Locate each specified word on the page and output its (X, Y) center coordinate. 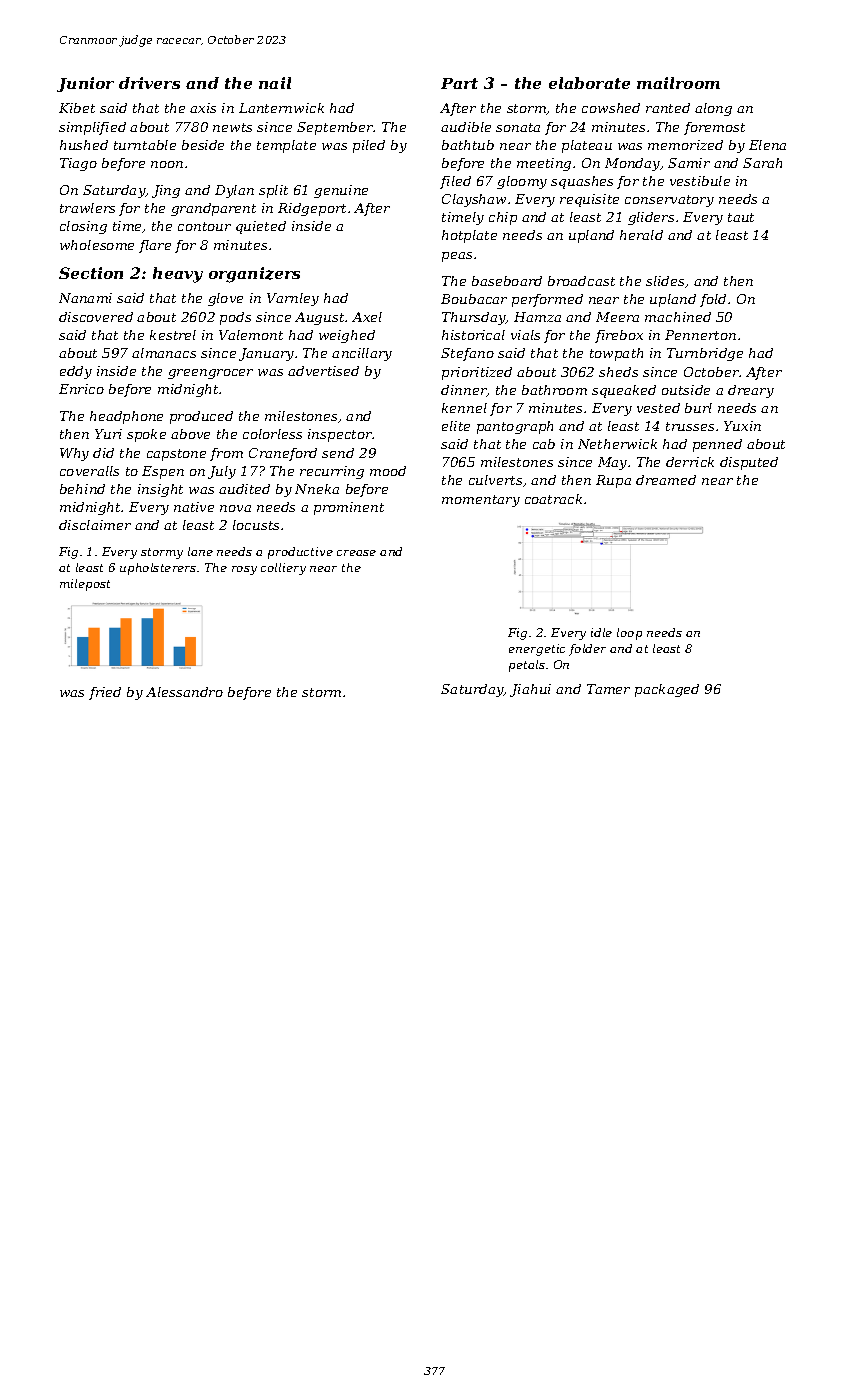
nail (275, 83)
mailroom (678, 83)
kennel (464, 408)
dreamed (666, 480)
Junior (85, 84)
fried (105, 693)
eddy (76, 372)
